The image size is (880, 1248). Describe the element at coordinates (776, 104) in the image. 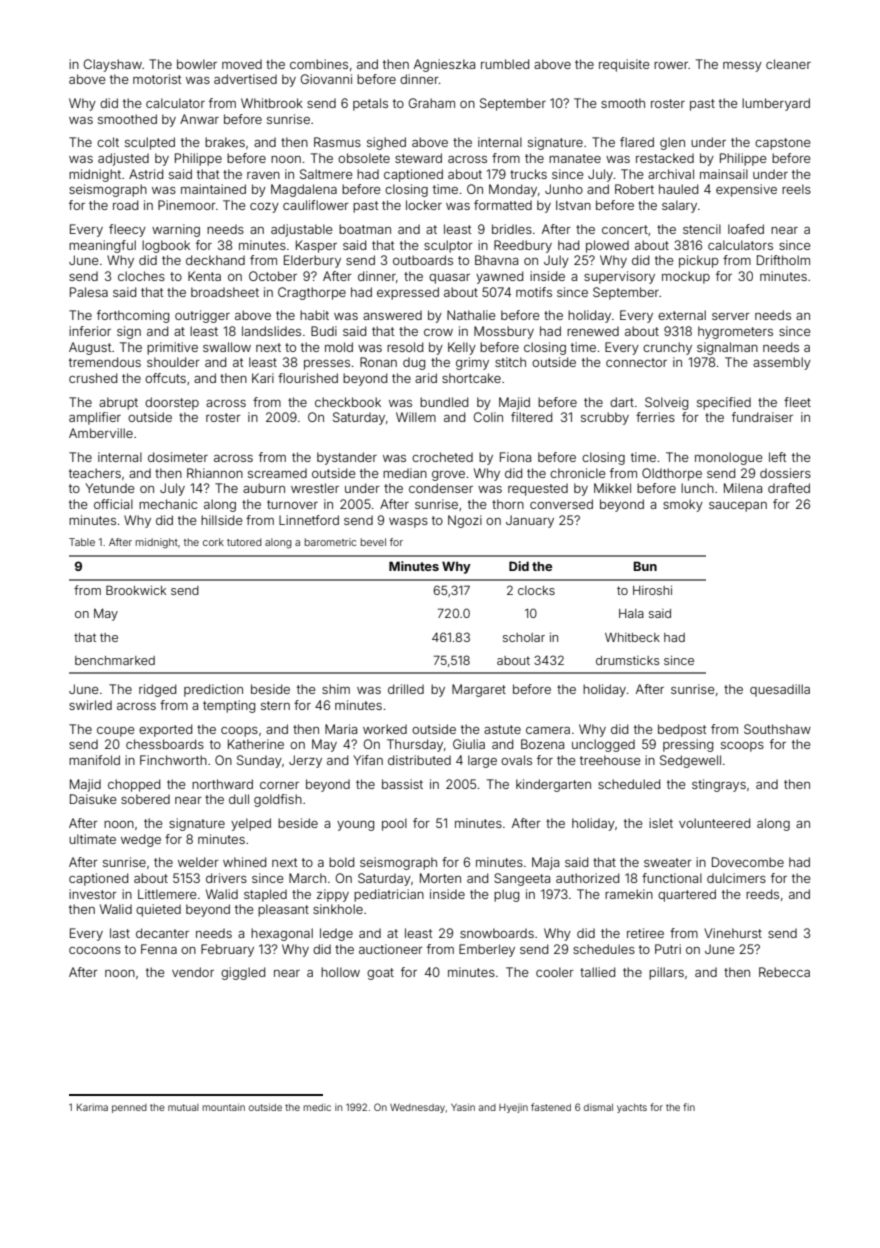

I see `lumberyard` at that location.
